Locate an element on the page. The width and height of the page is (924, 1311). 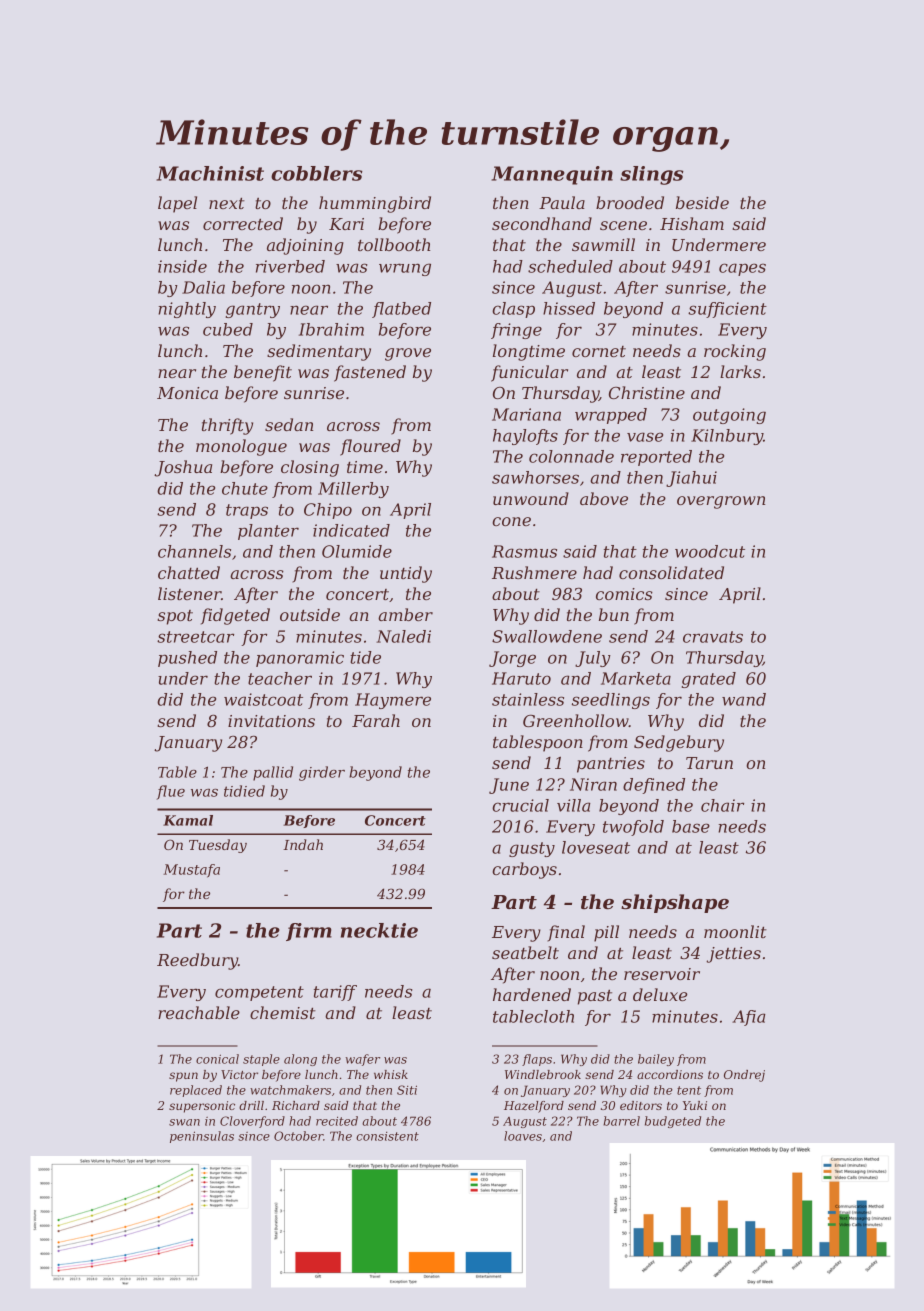
riverbed is located at coordinates (290, 266).
